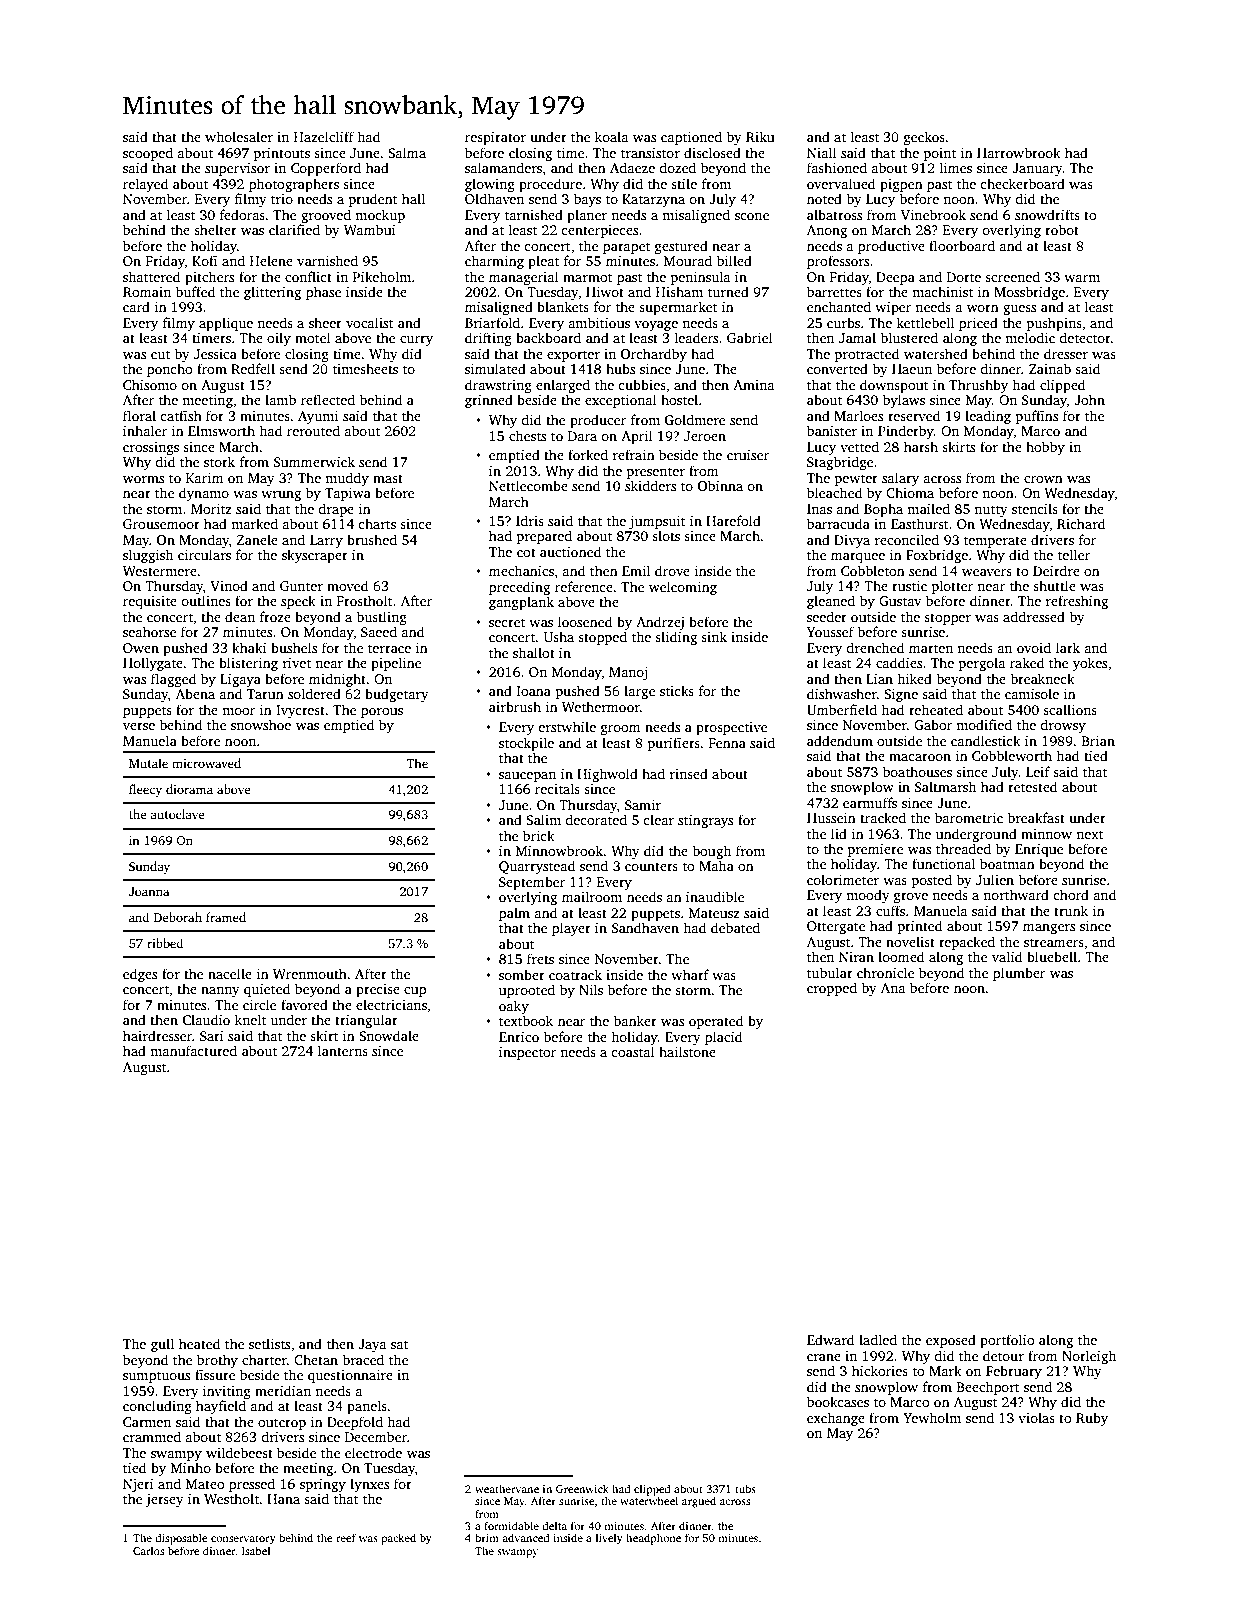 The width and height of the screenshot is (1241, 1606). Describe the element at coordinates (495, 138) in the screenshot. I see `respirator` at that location.
